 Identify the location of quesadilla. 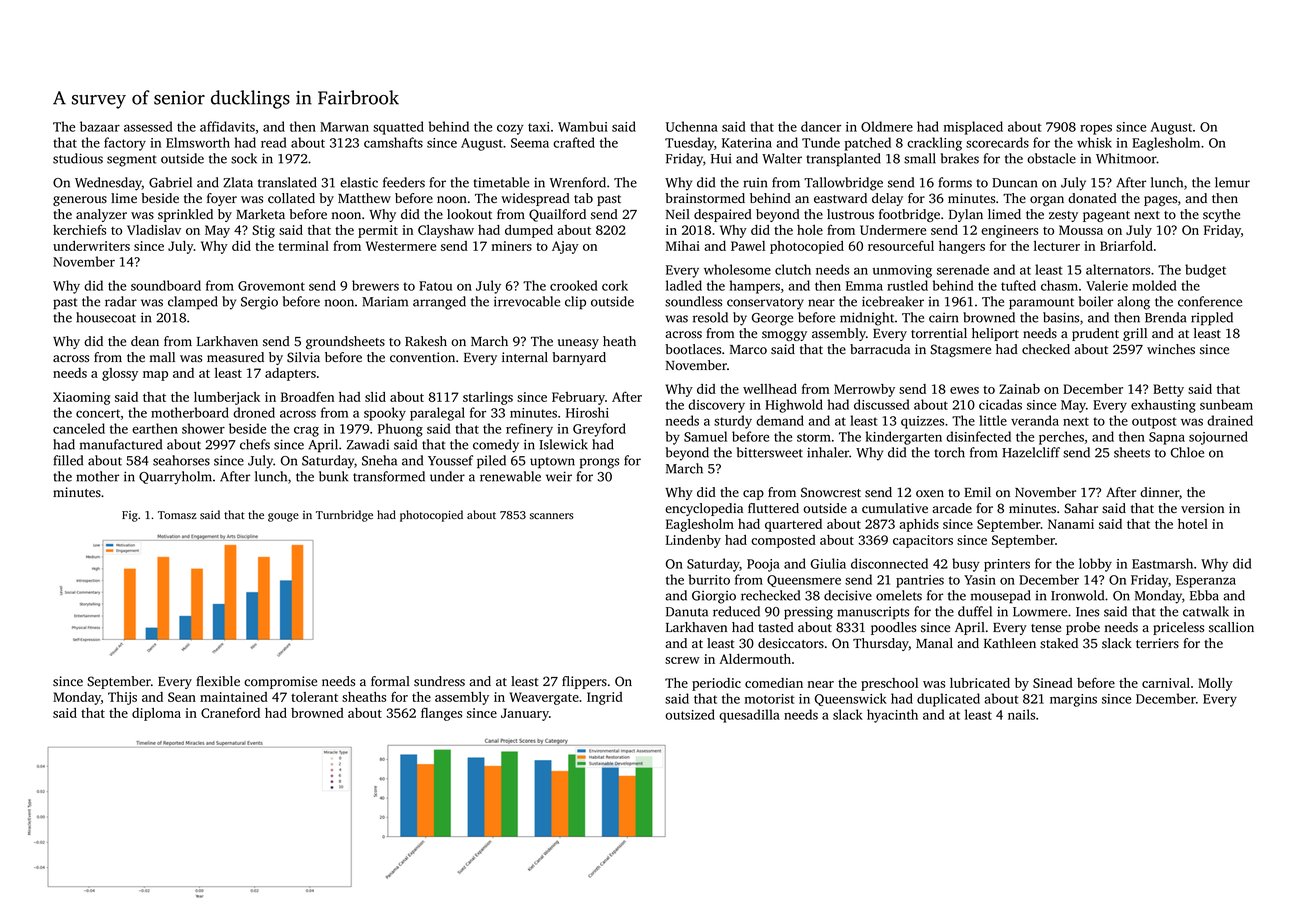
(749, 716).
